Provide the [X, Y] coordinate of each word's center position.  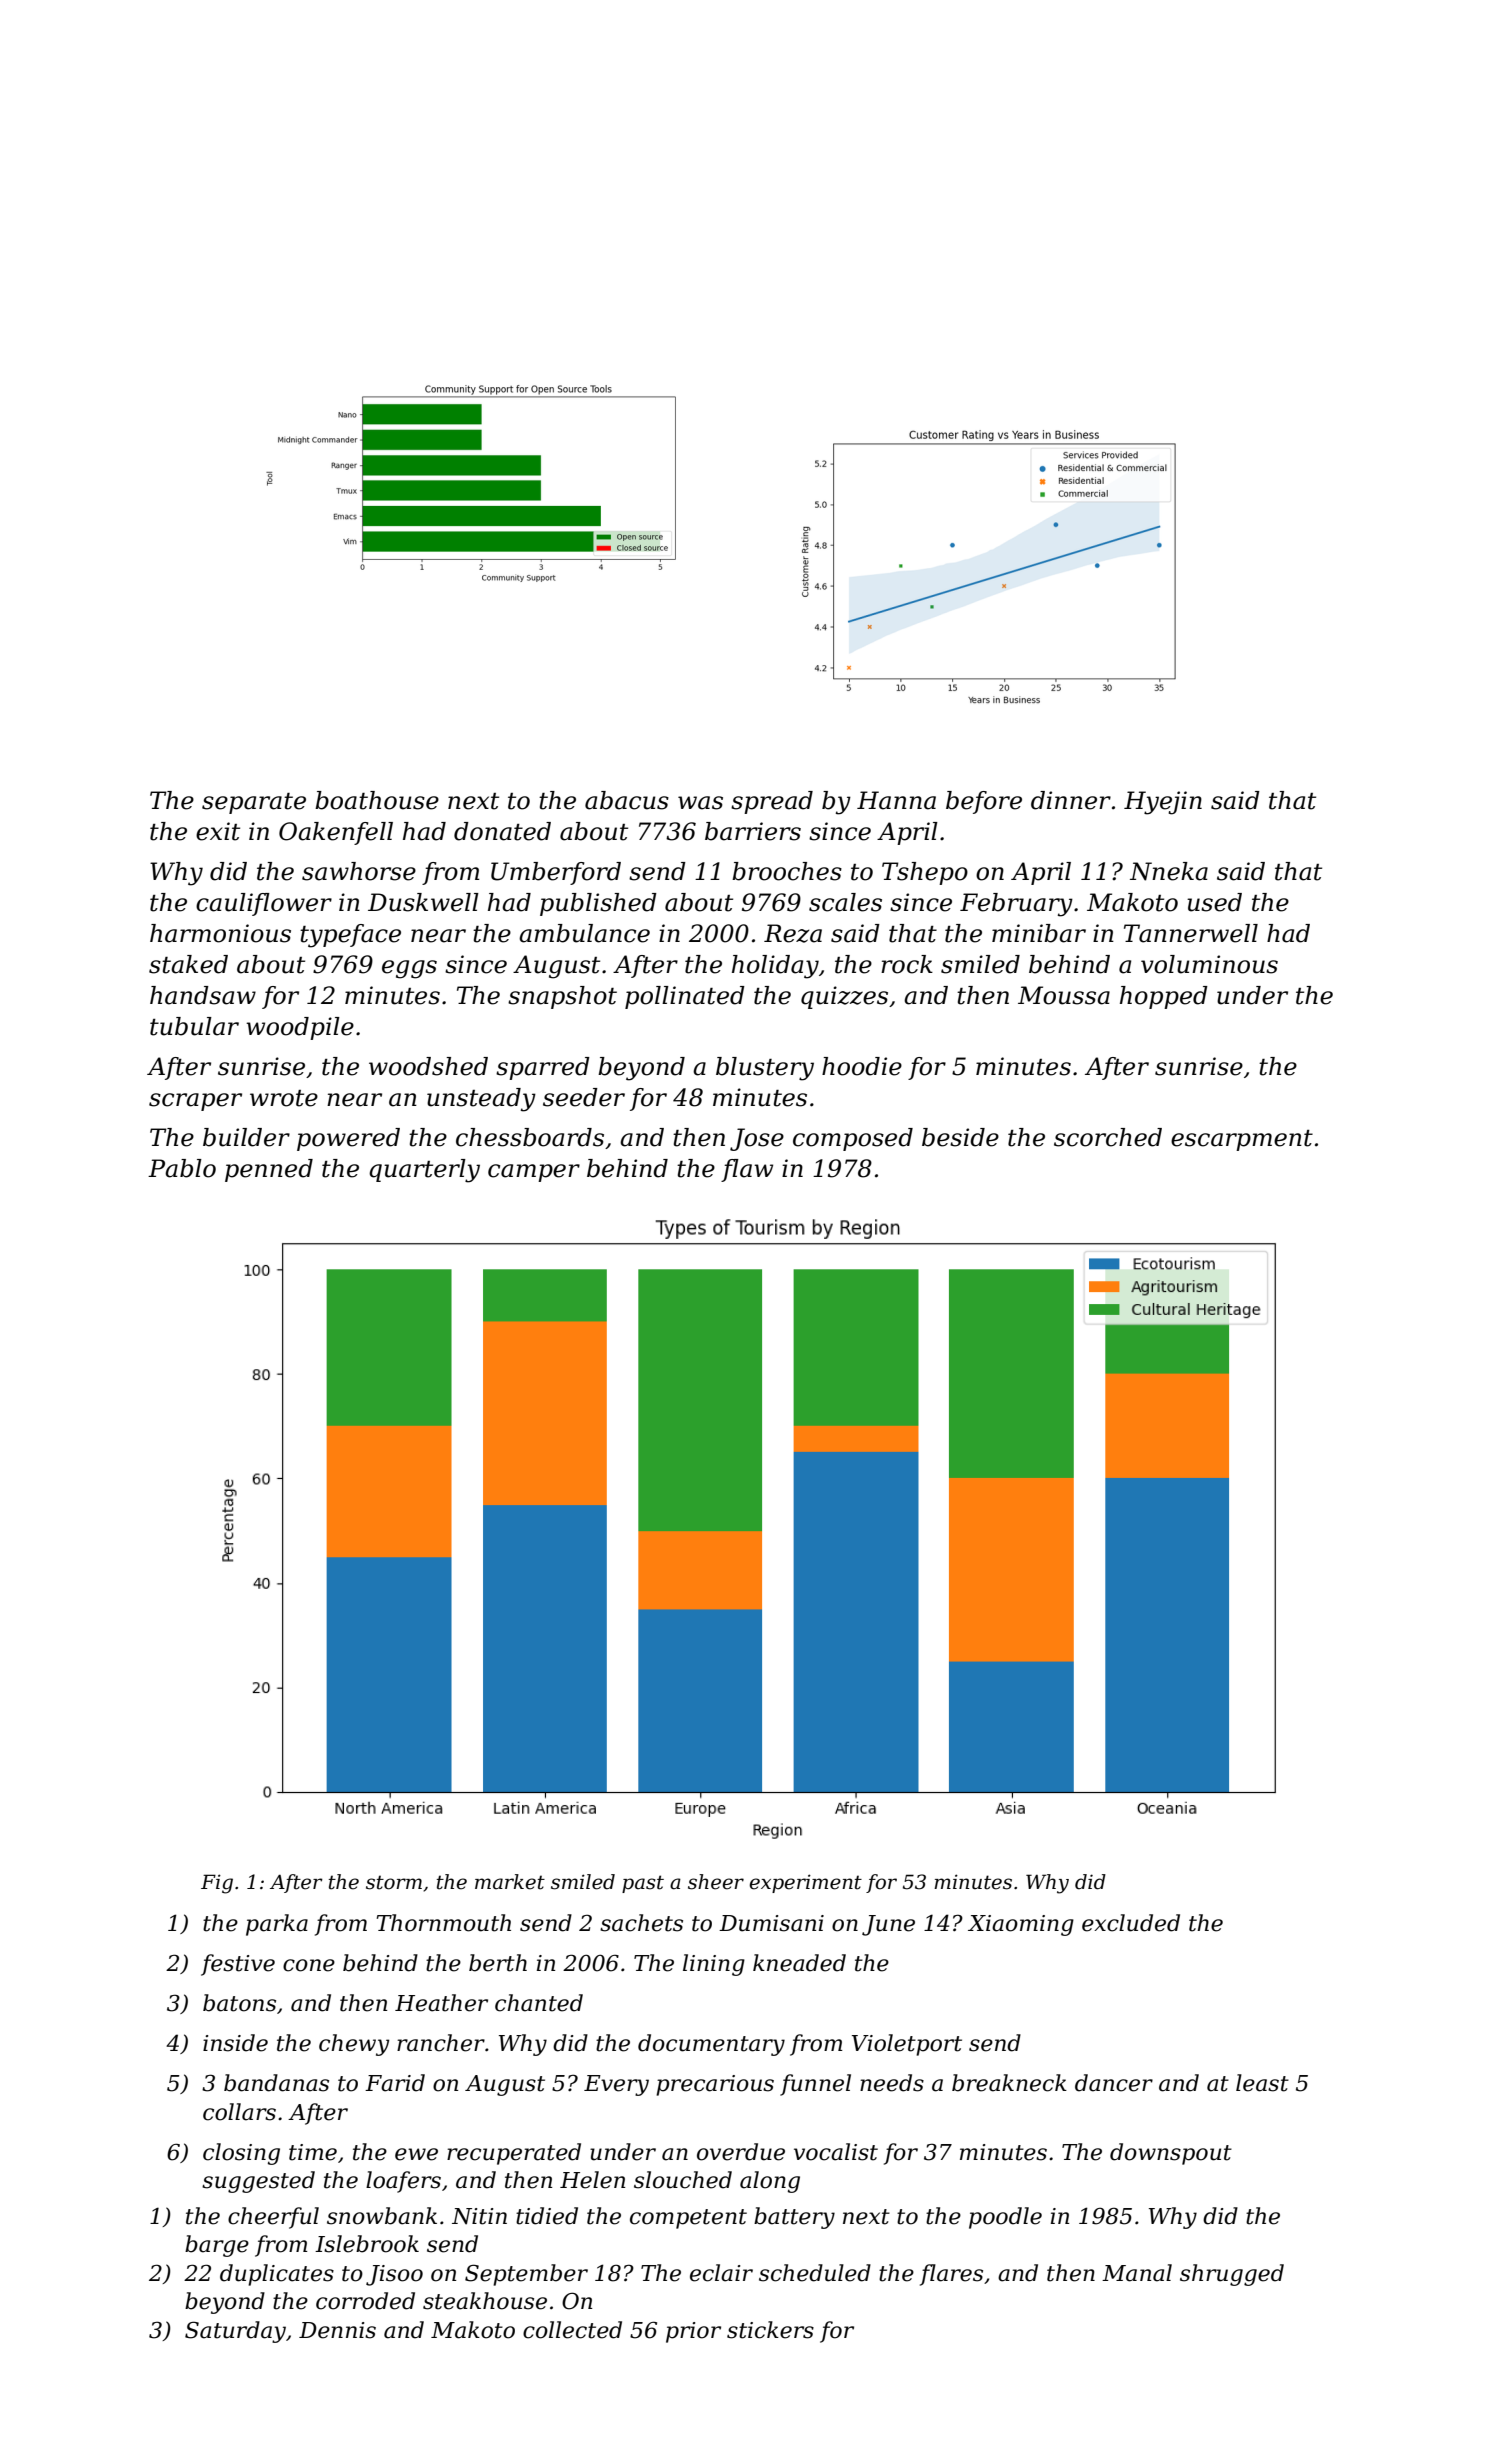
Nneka [1169, 871]
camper [534, 1173]
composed [853, 1139]
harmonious [220, 933]
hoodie [862, 1066]
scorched [1108, 1137]
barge [217, 2246]
